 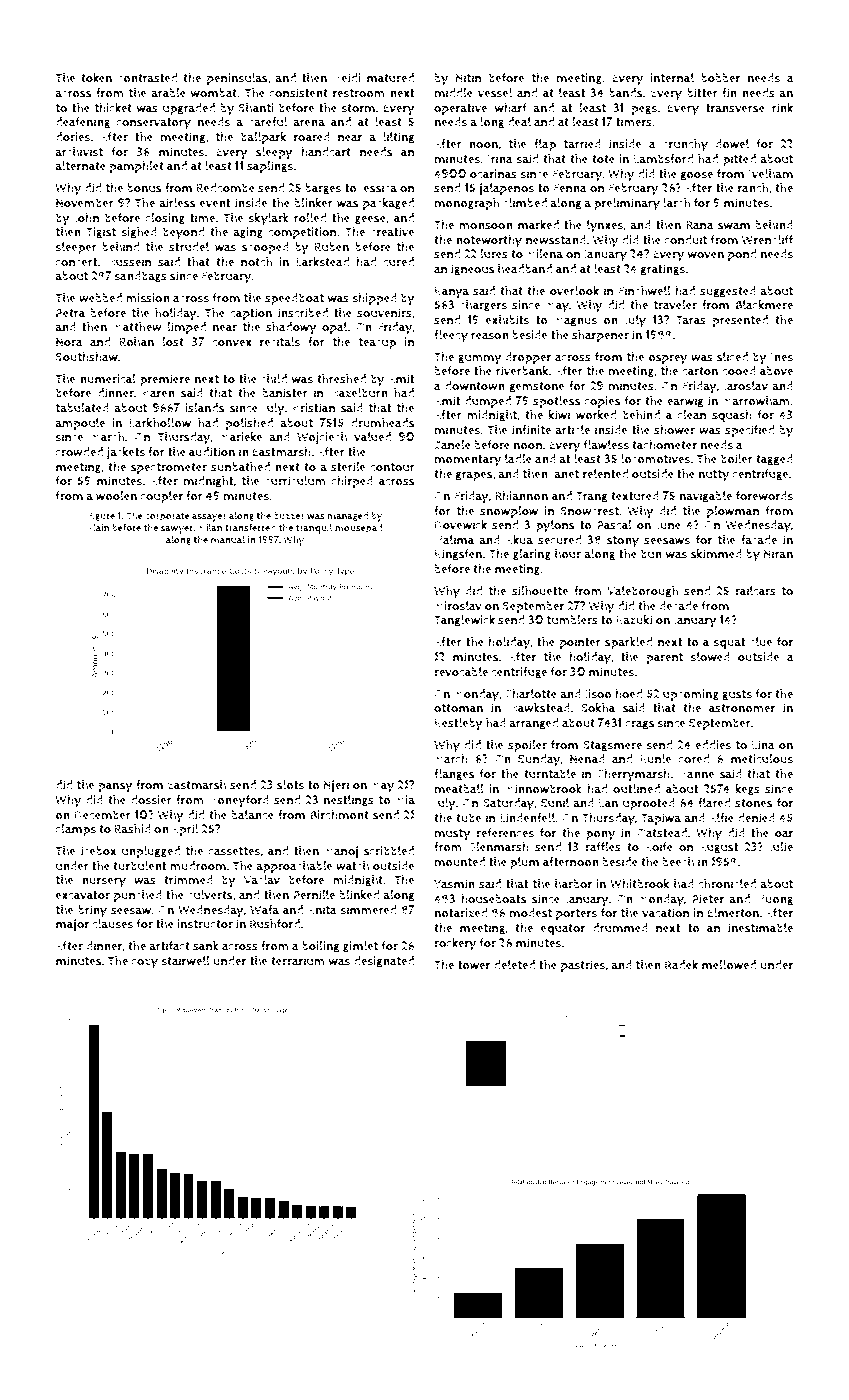 What do you see at coordinates (159, 393) in the document?
I see `Karen` at bounding box center [159, 393].
